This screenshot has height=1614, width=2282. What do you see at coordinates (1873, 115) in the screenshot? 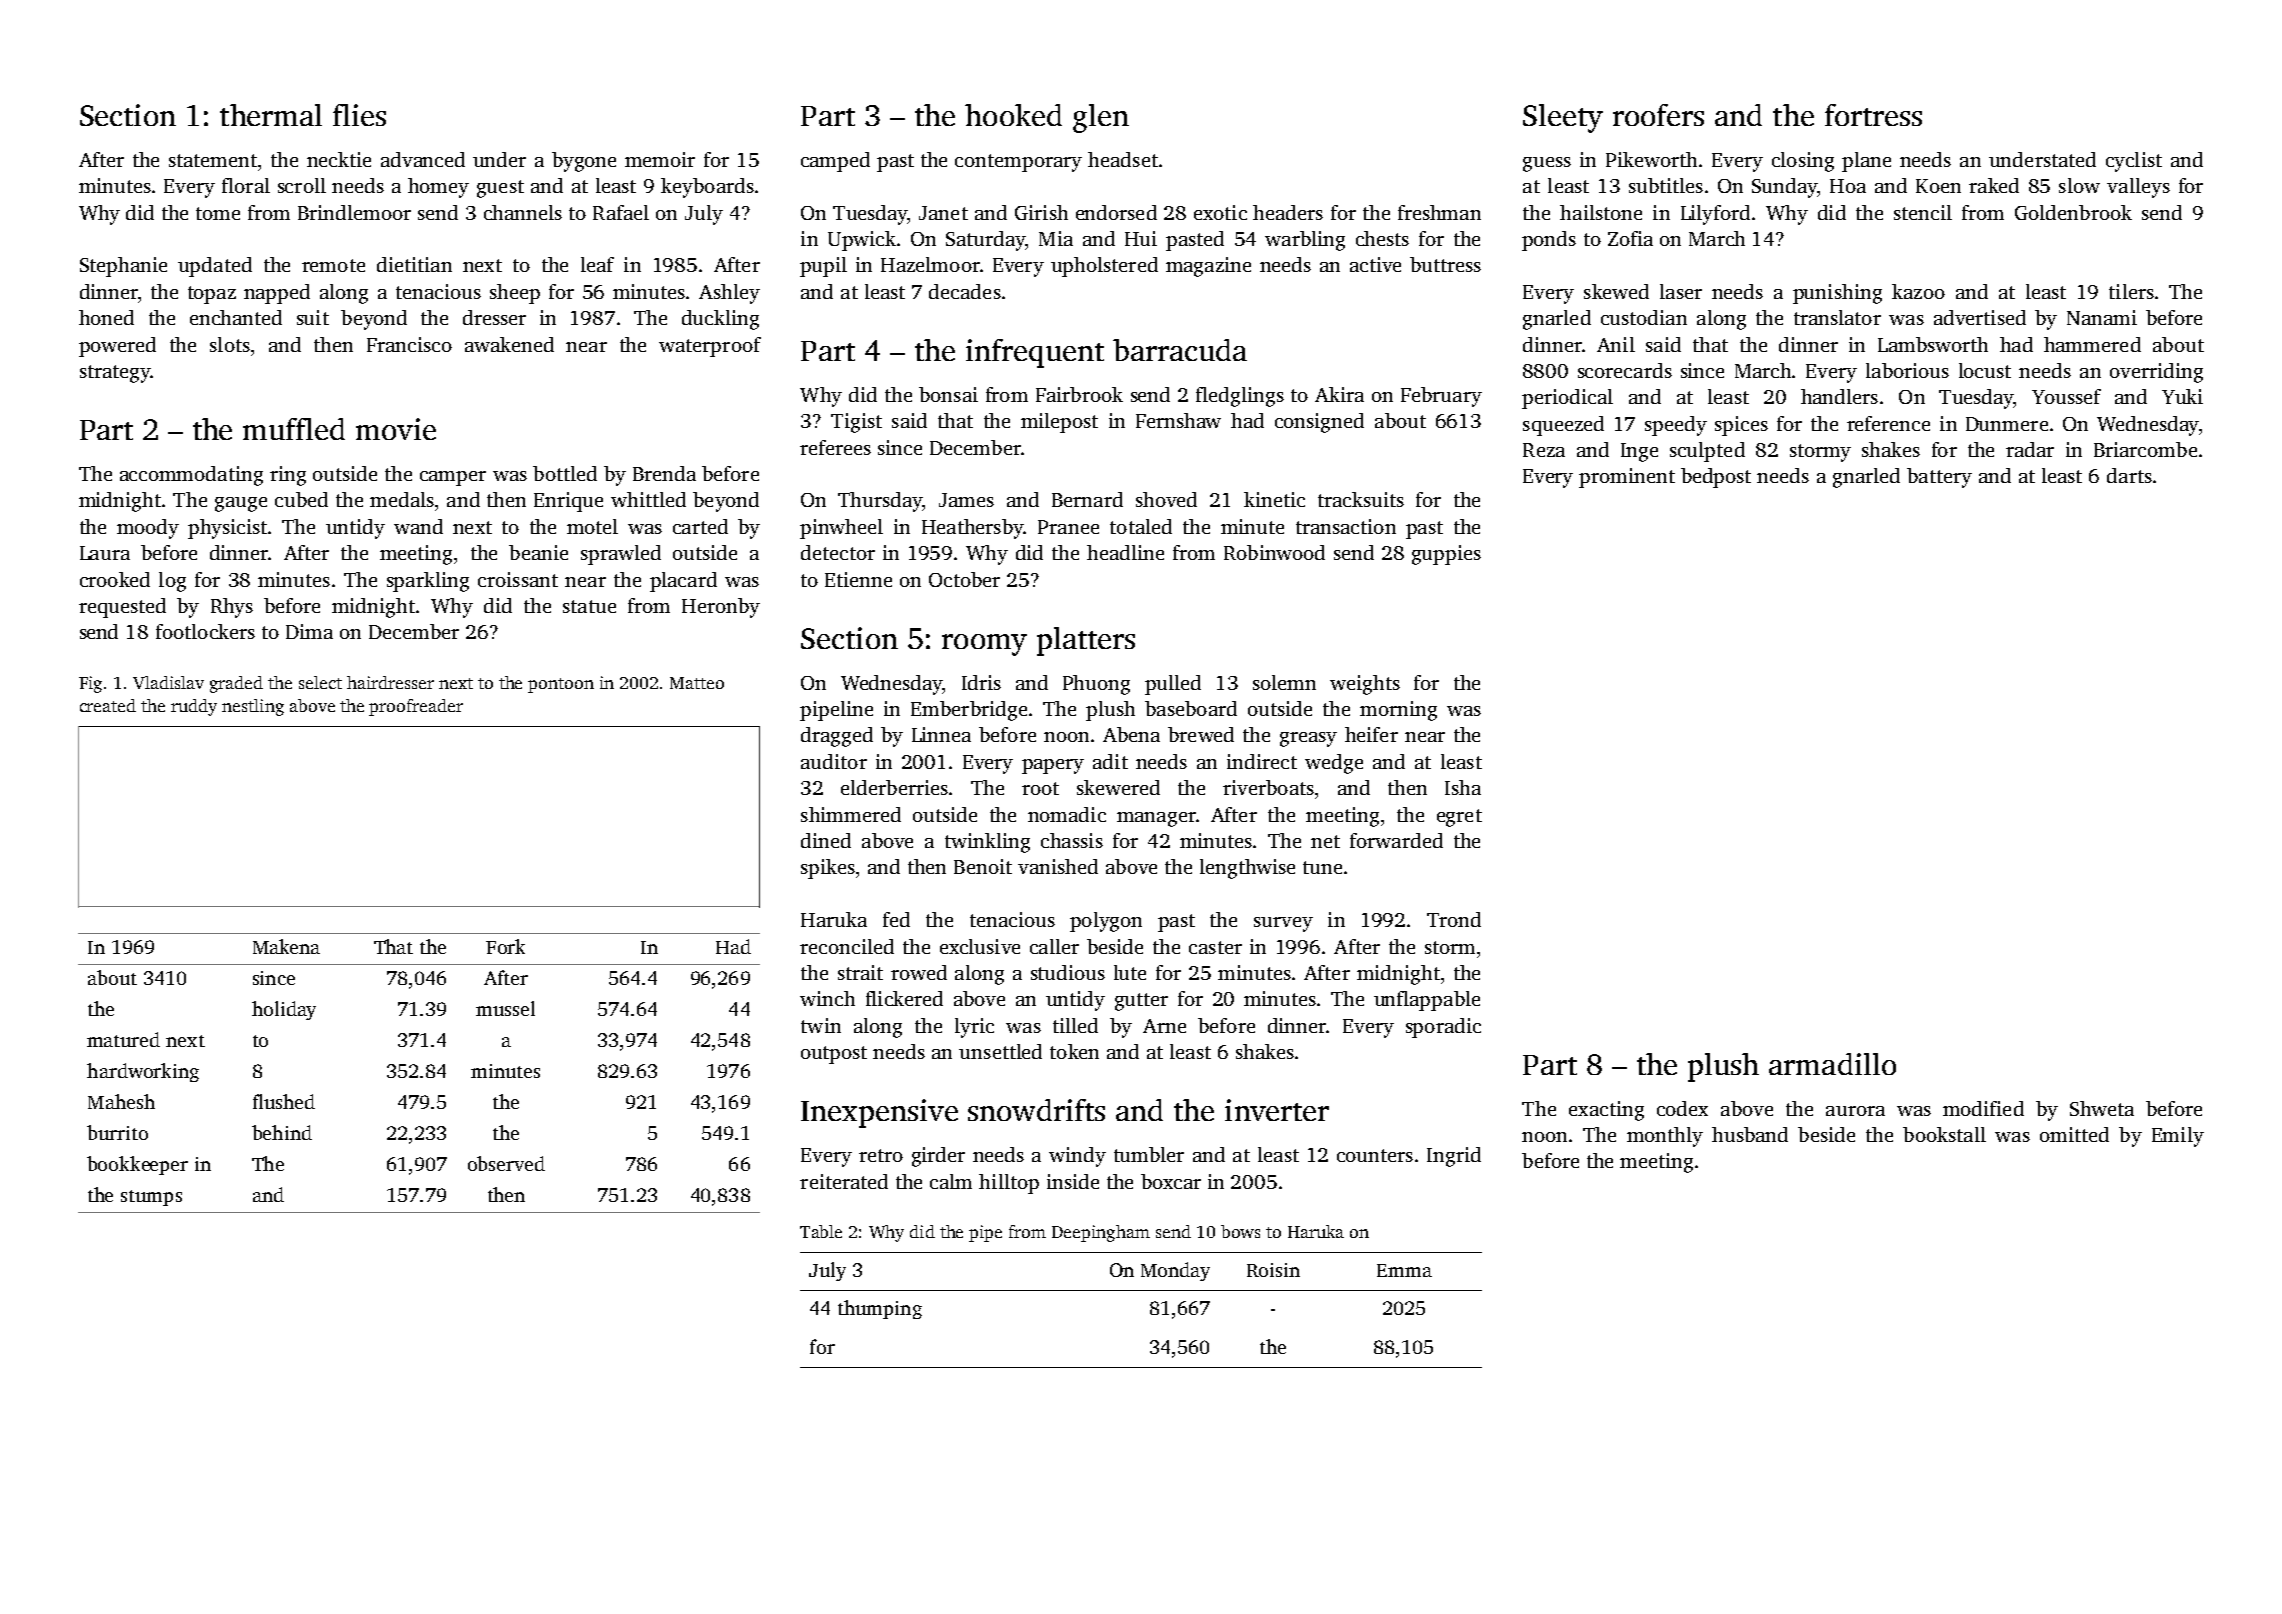
I see `fortress` at bounding box center [1873, 115].
